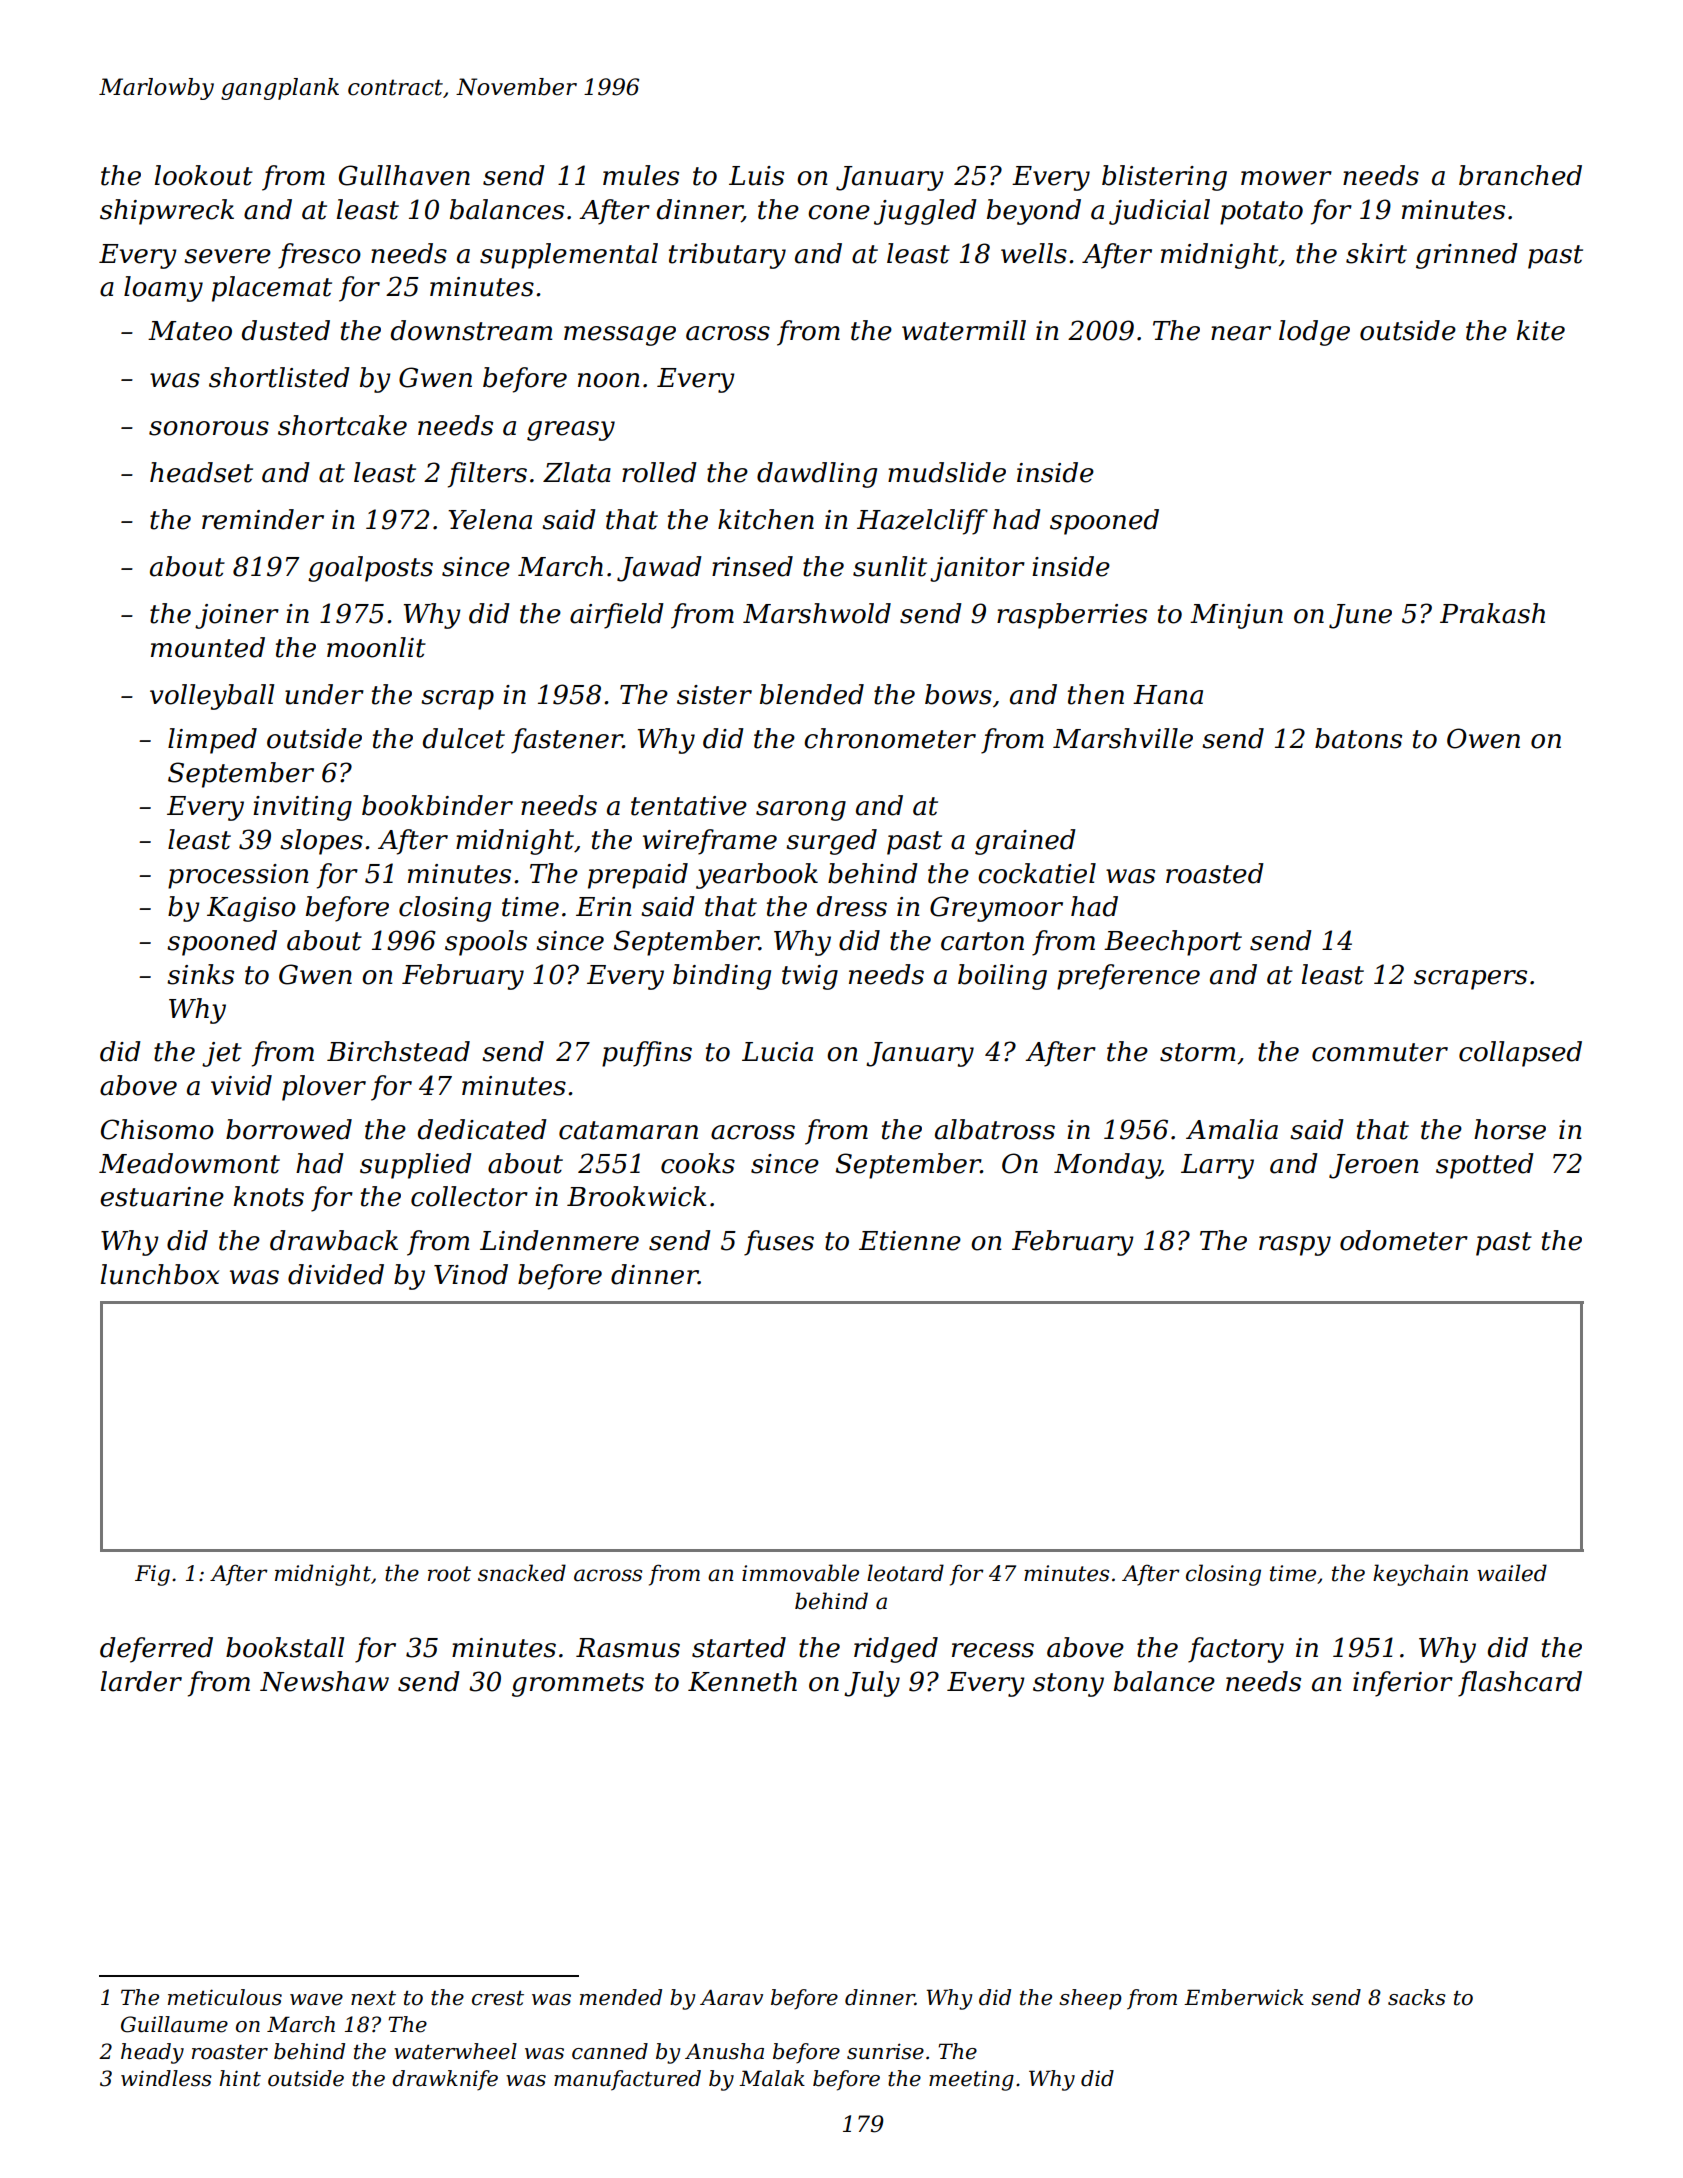 The image size is (1683, 2178). What do you see at coordinates (872, 1684) in the screenshot?
I see `July` at bounding box center [872, 1684].
